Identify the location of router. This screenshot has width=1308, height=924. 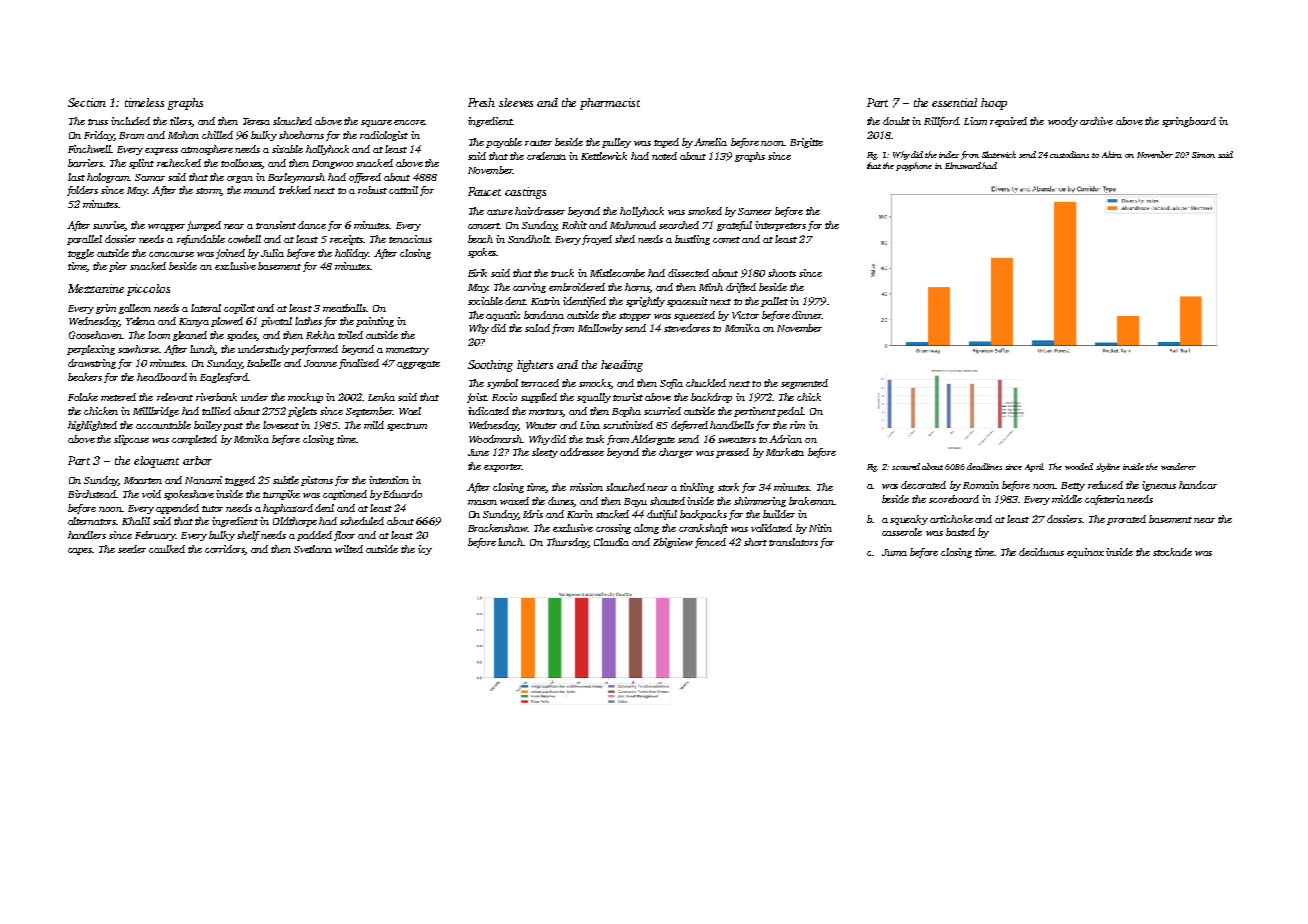
(538, 143).
